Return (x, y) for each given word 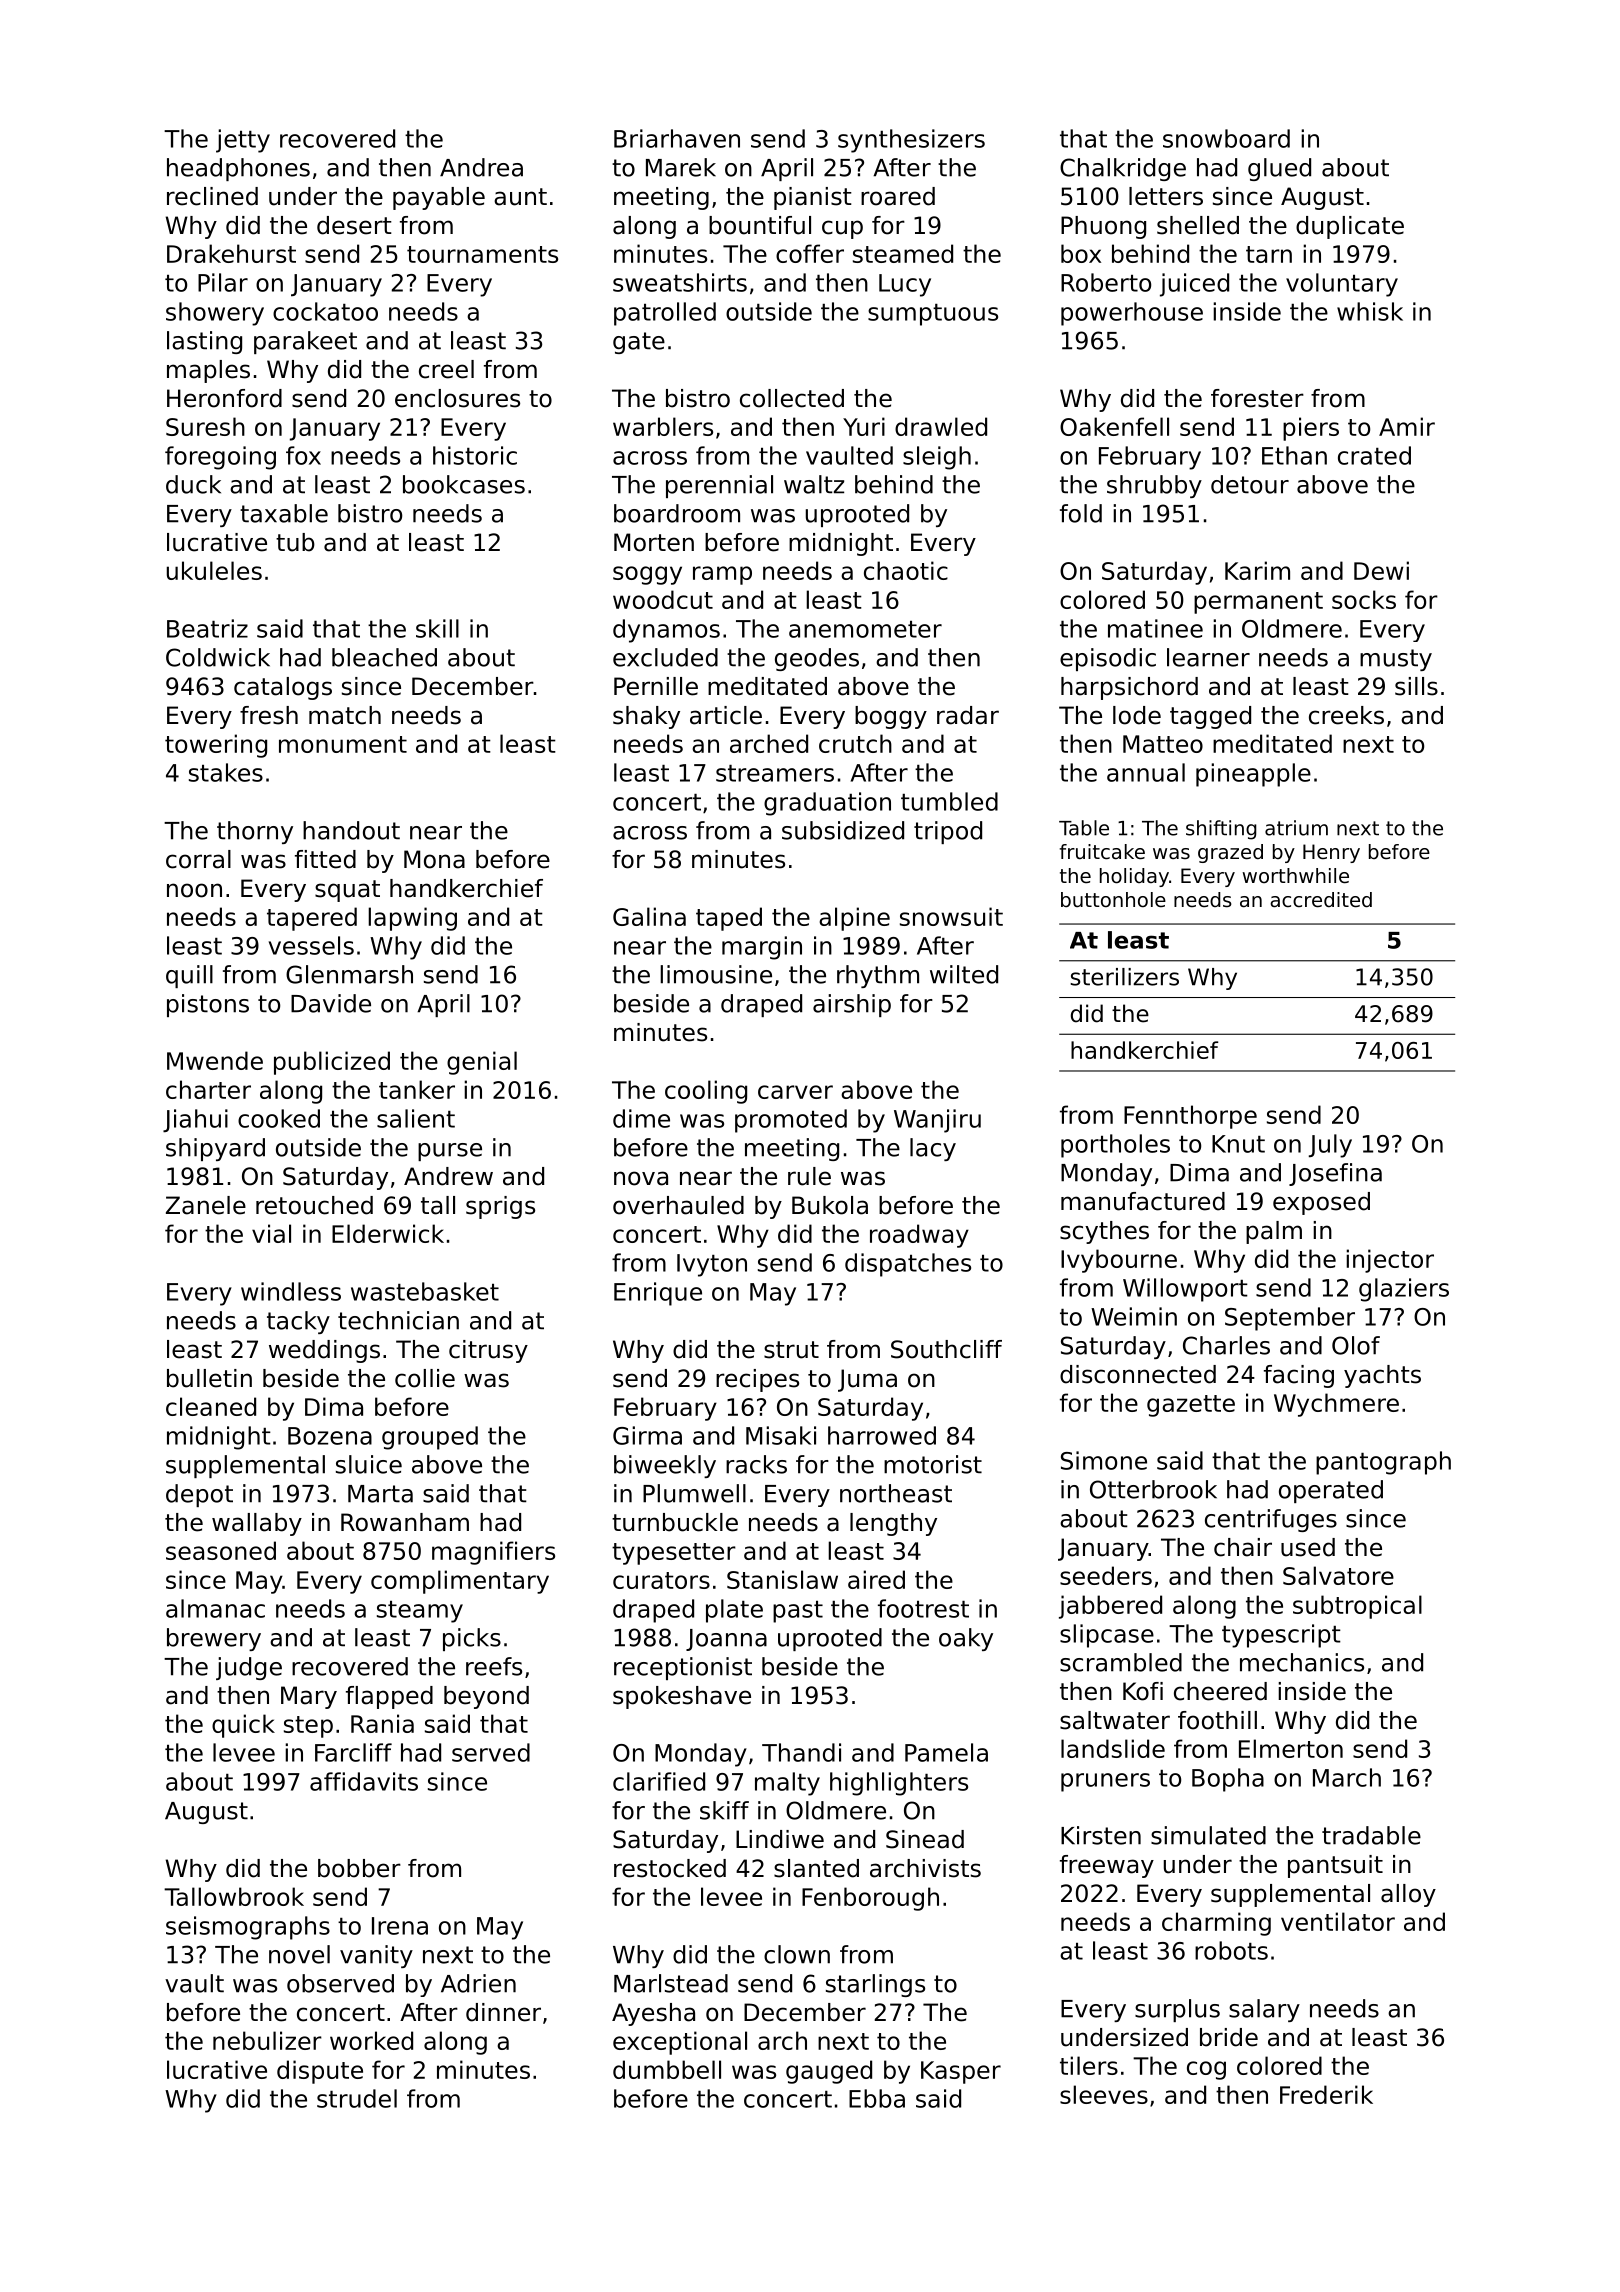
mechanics (1302, 1662)
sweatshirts (680, 282)
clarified (659, 1781)
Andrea (481, 167)
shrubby (1154, 486)
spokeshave (682, 1697)
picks (472, 1639)
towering (216, 746)
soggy (647, 575)
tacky (298, 1322)
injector (1390, 1261)
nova (641, 1178)
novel (299, 1954)
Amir (1407, 426)
